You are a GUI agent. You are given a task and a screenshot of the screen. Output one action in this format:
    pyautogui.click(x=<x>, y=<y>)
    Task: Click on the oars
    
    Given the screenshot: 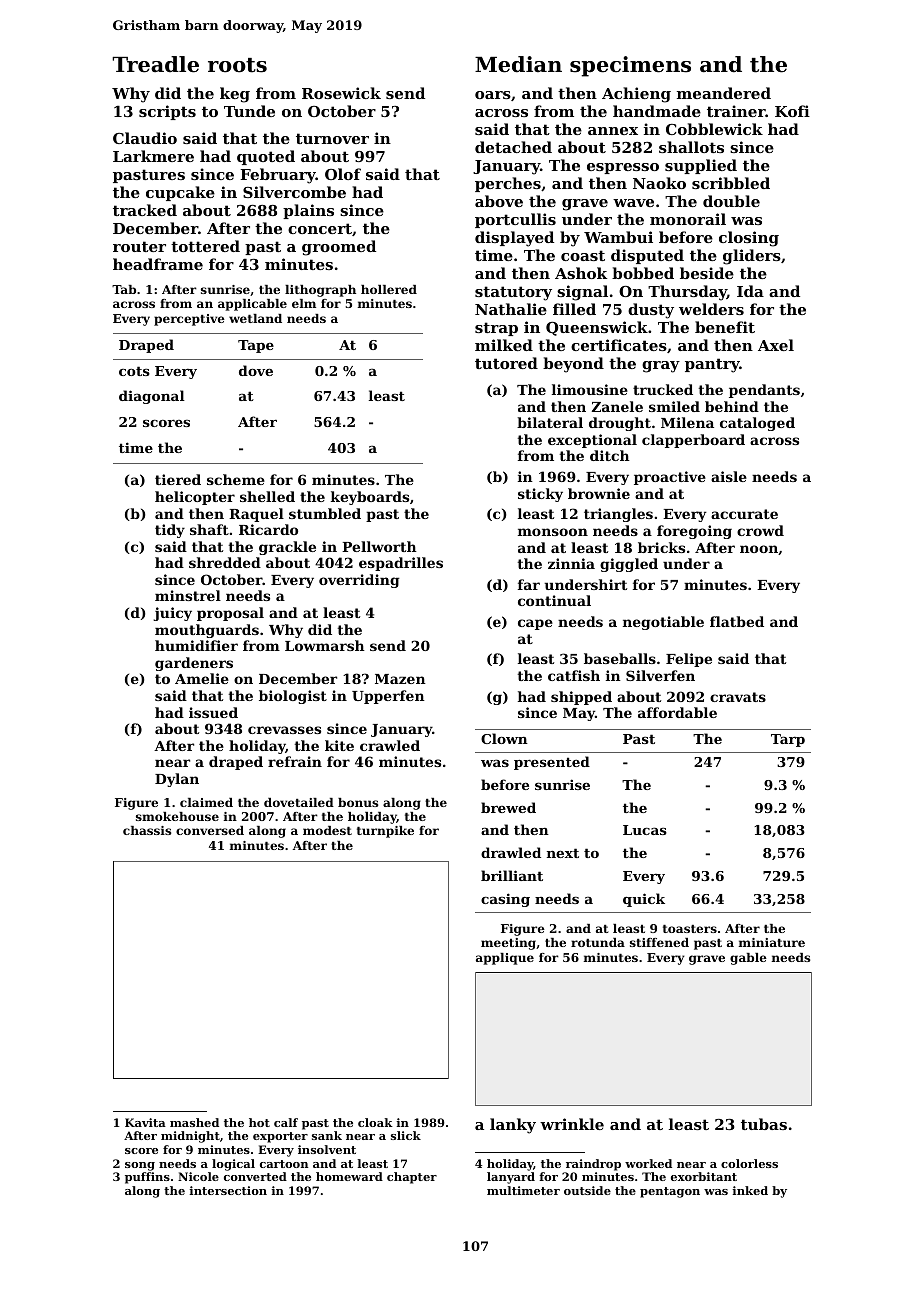 What is the action you would take?
    pyautogui.click(x=493, y=95)
